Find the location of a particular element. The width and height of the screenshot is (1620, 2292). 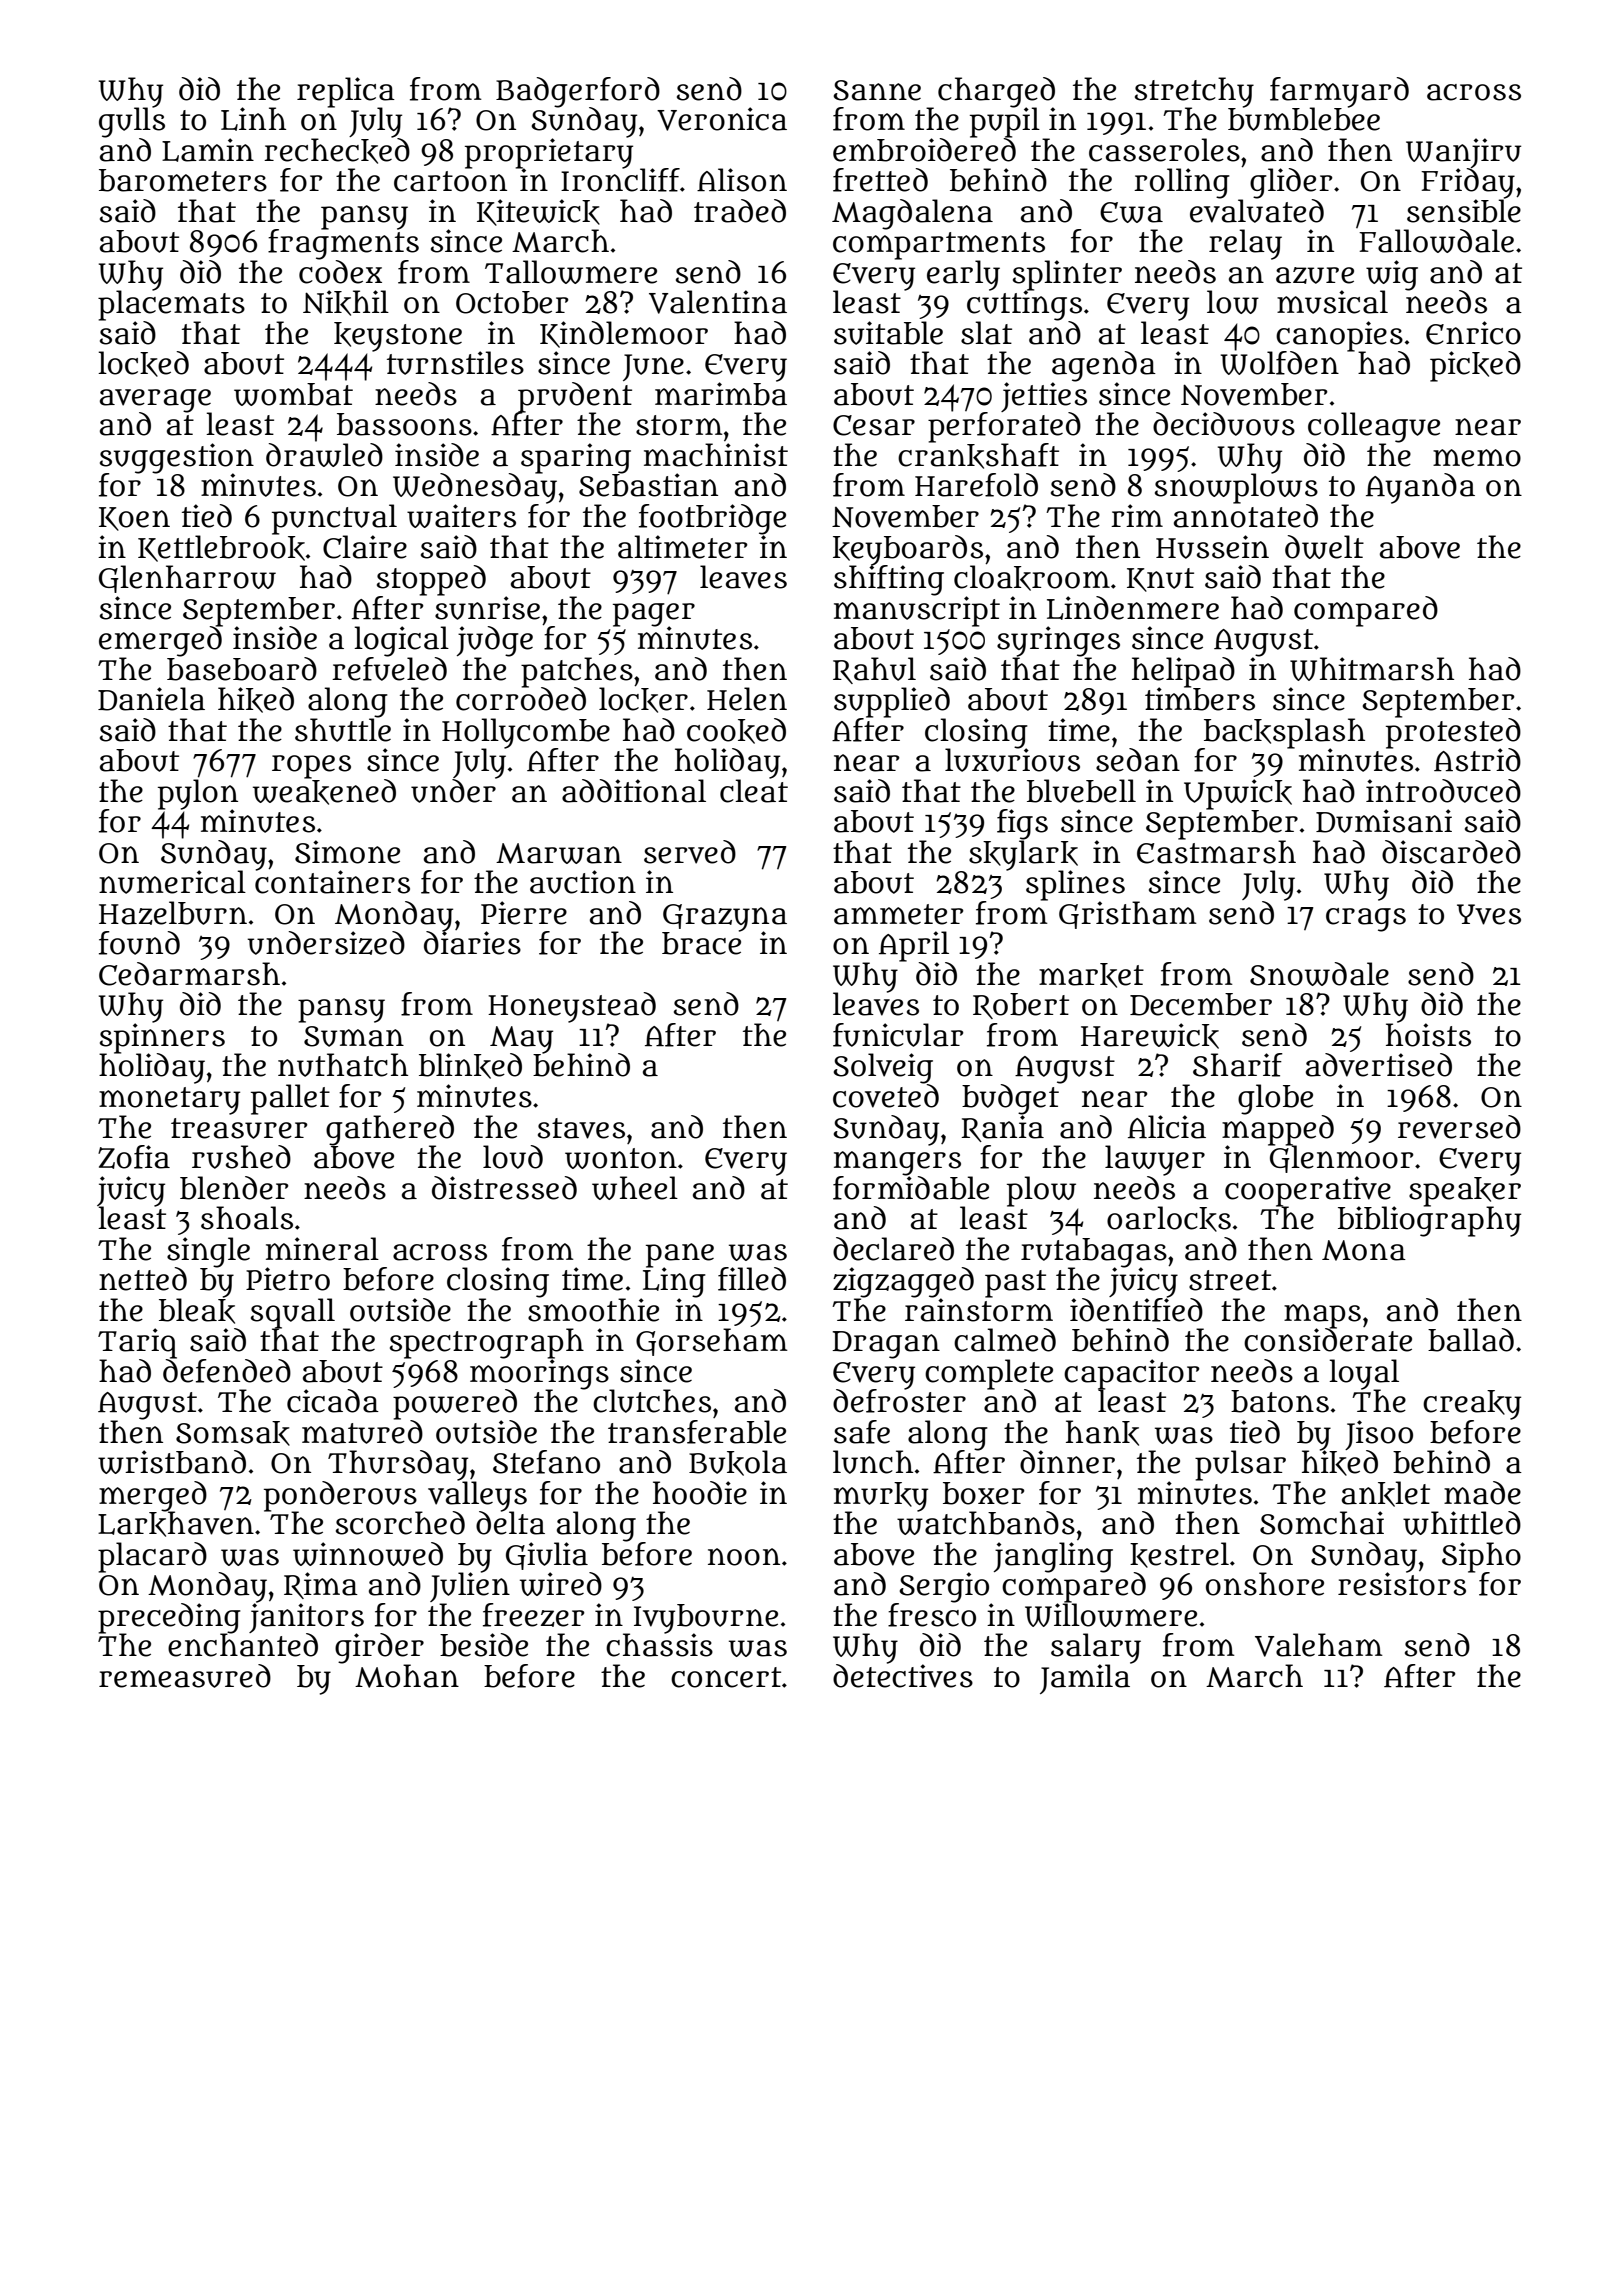

deciduous is located at coordinates (1224, 424).
